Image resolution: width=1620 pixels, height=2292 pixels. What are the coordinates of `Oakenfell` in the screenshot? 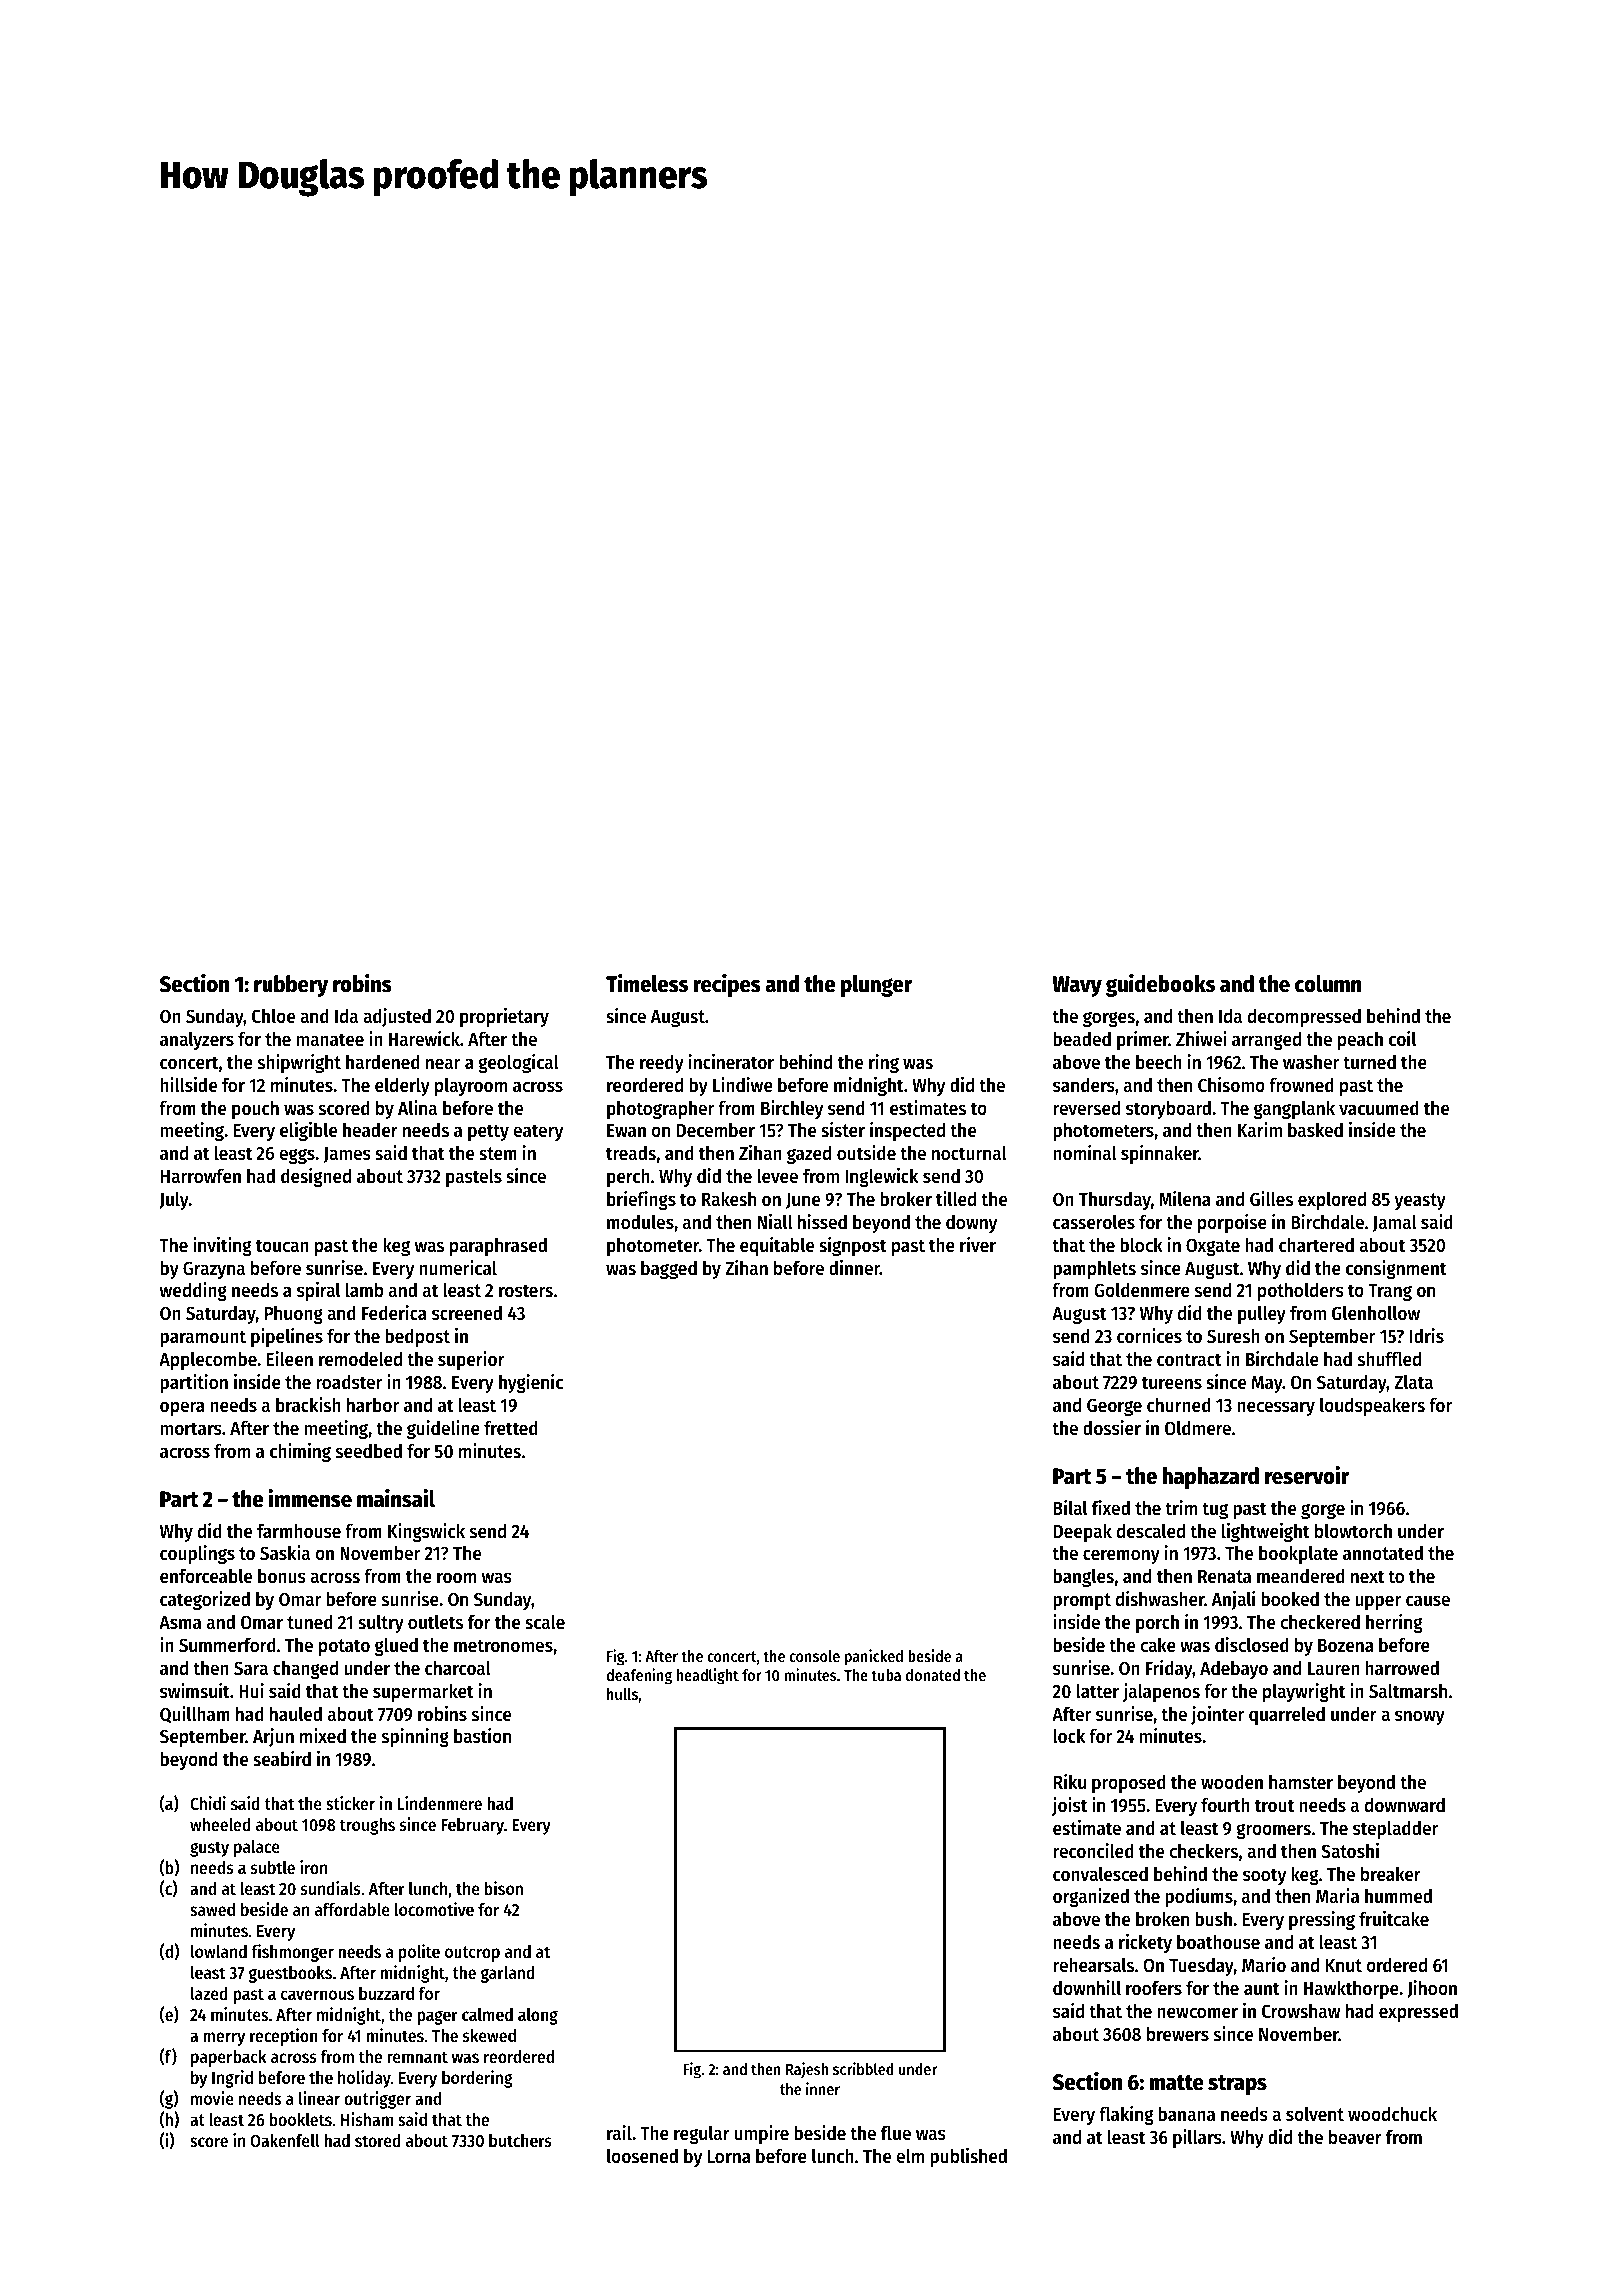 It's located at (285, 2140).
